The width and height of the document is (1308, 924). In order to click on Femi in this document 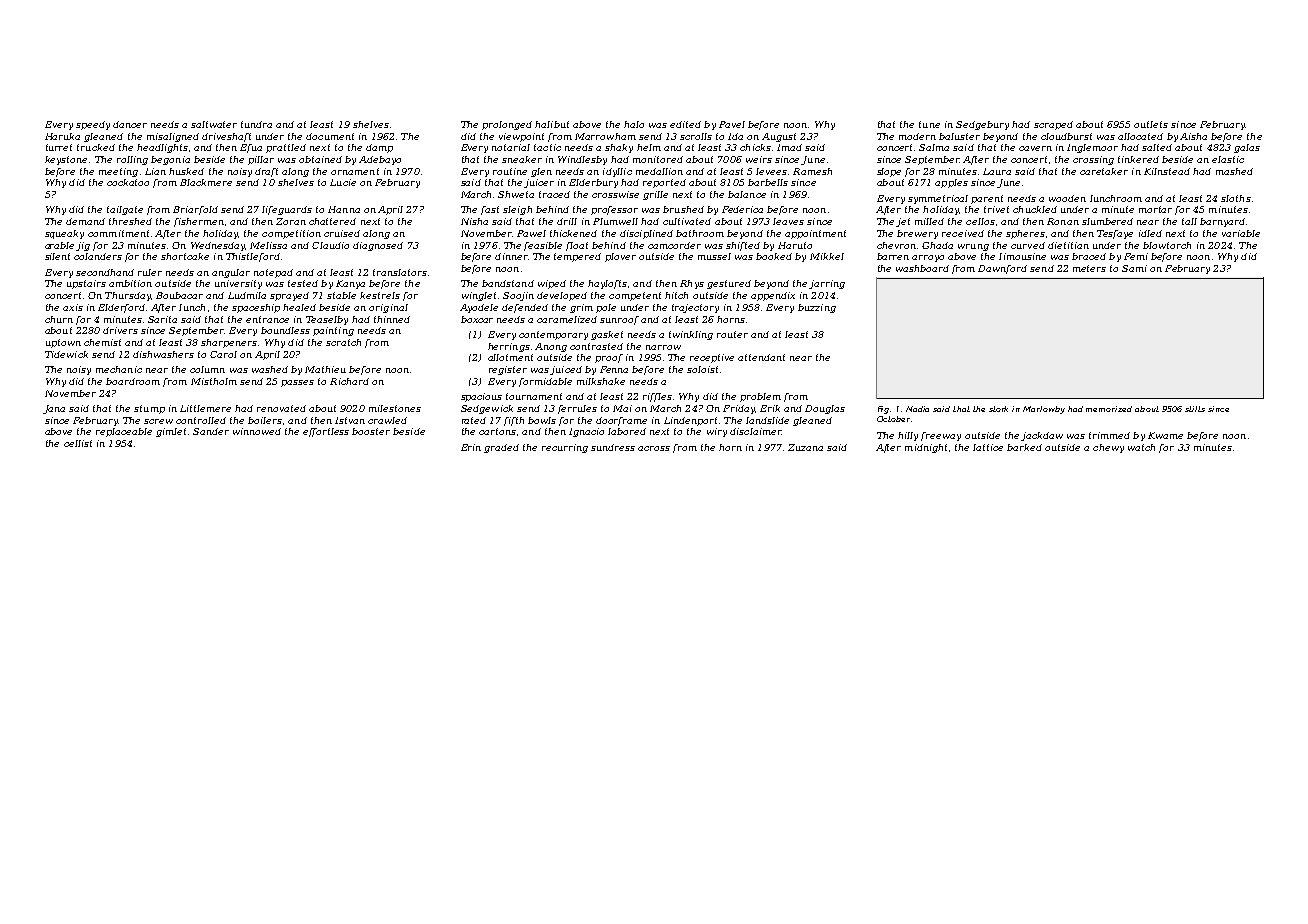, I will do `click(1136, 256)`.
